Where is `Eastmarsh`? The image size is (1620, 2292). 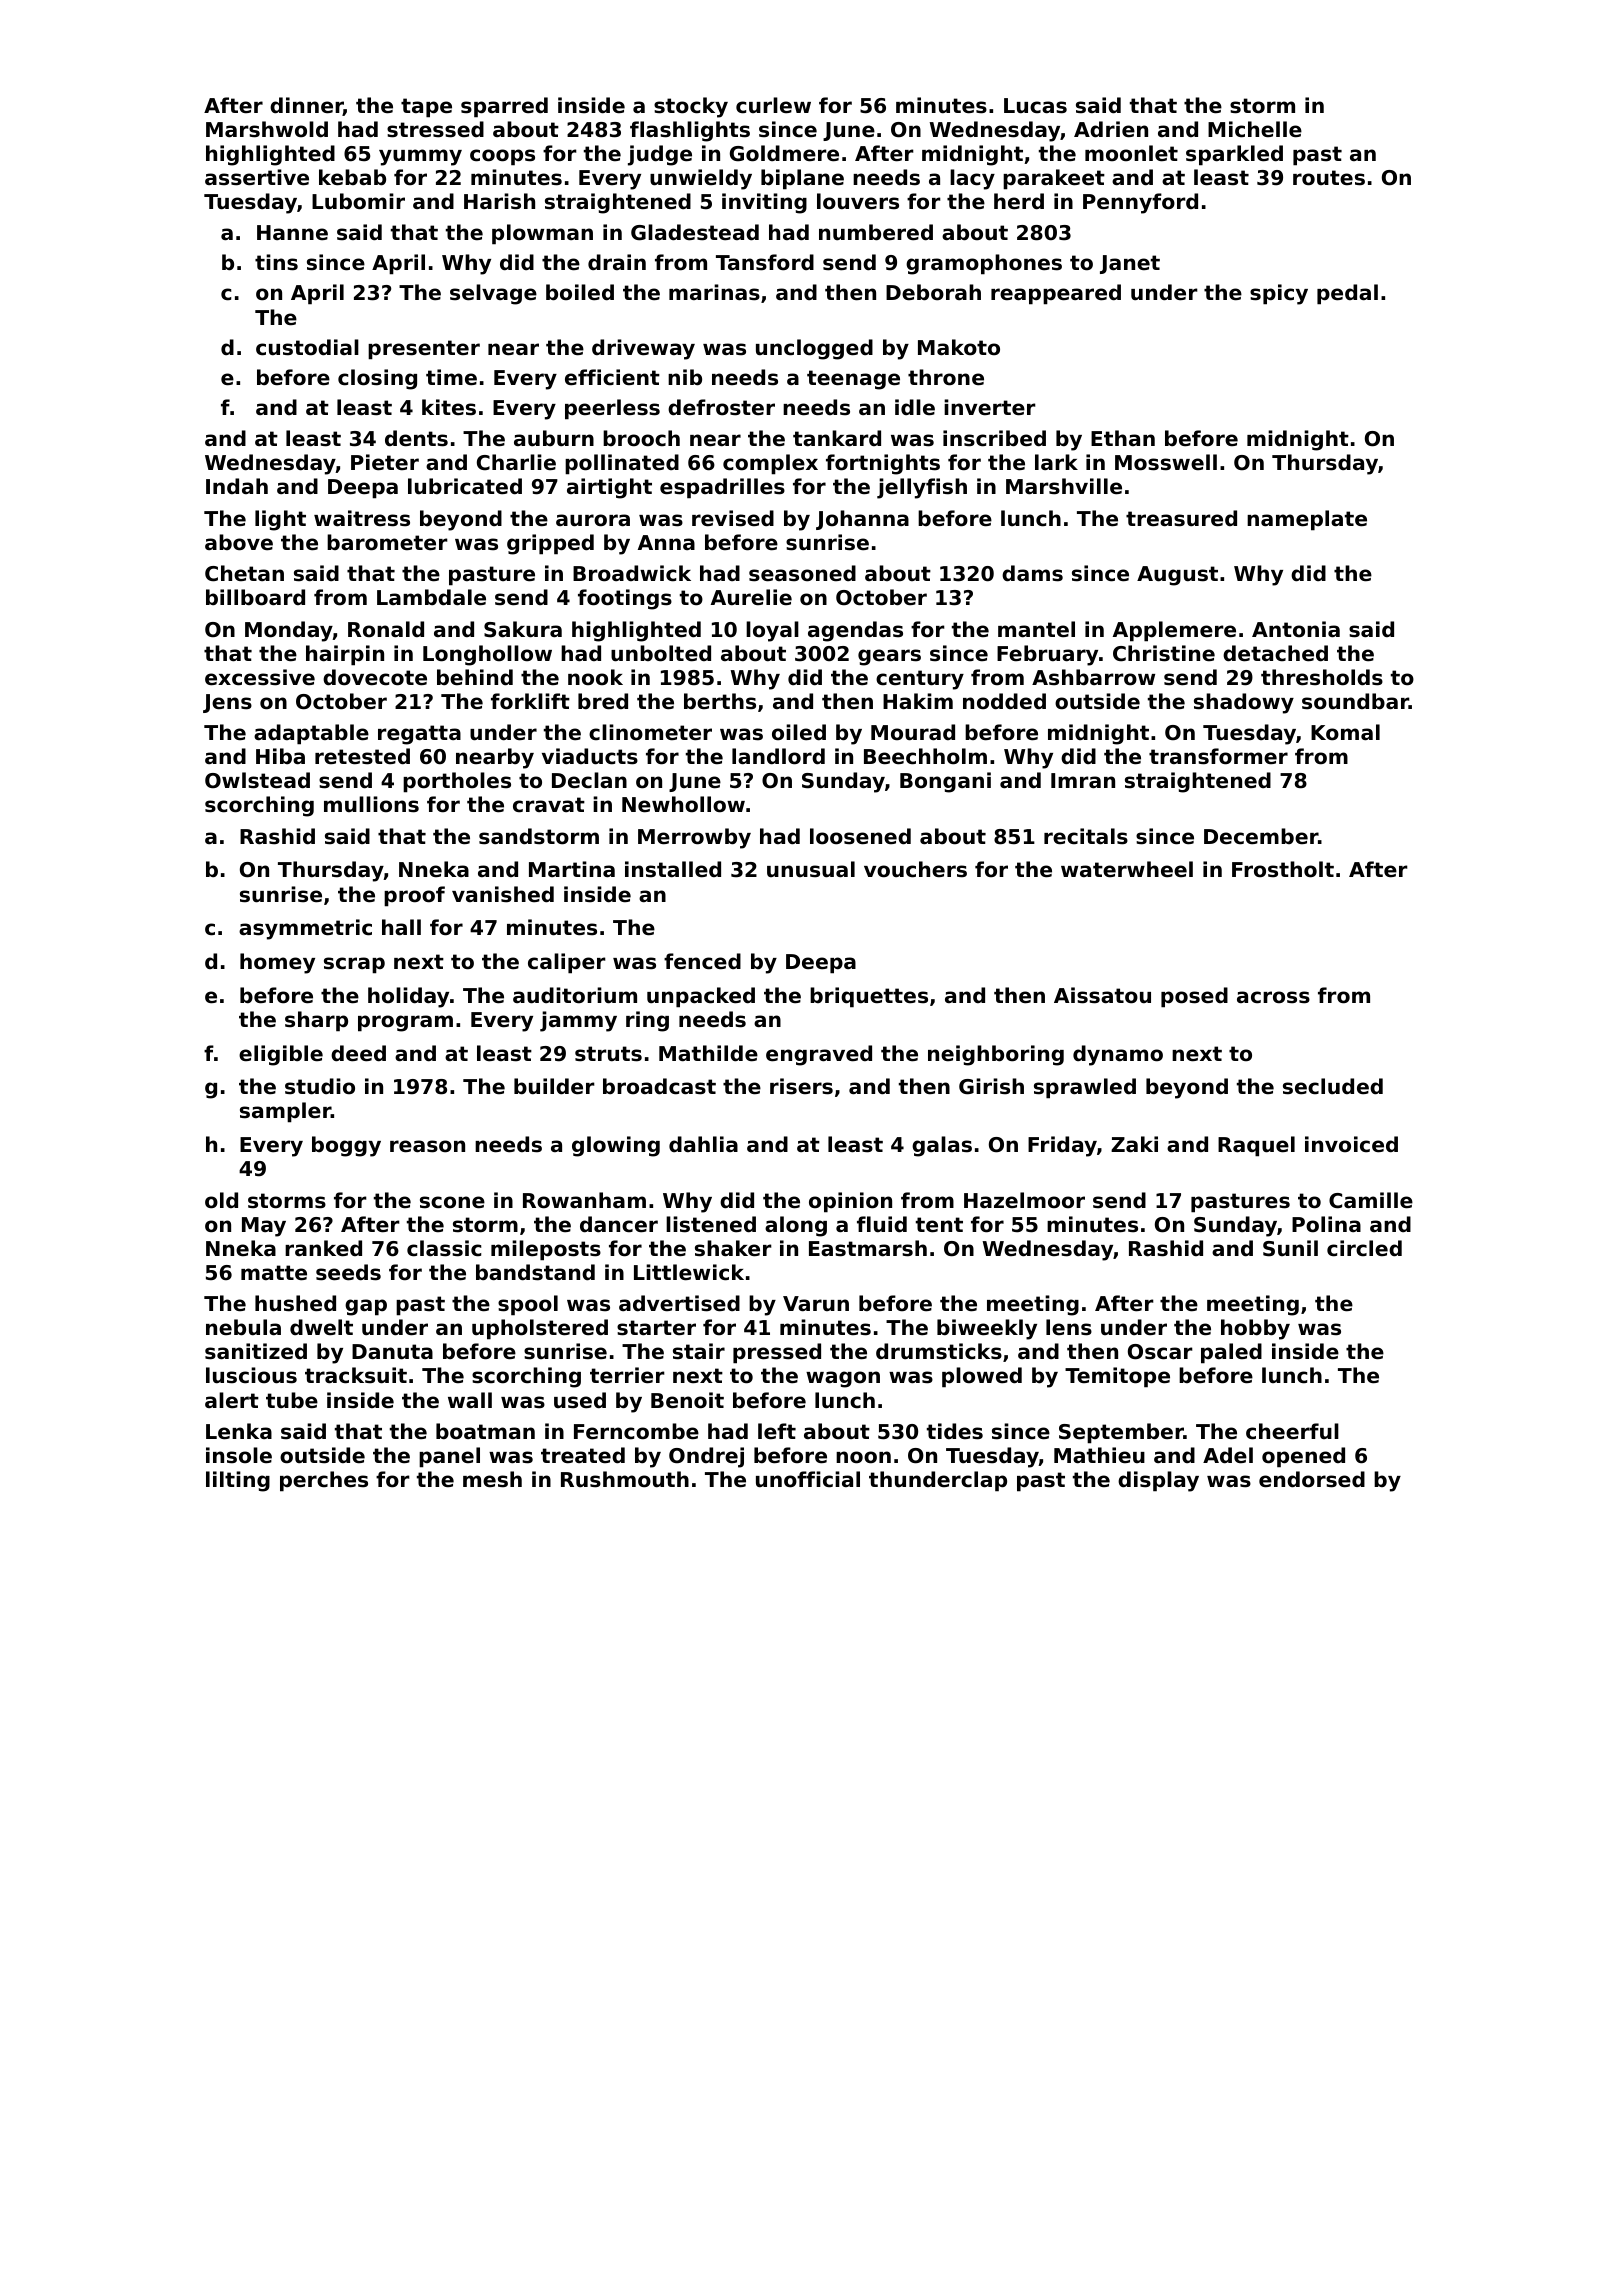
Eastmarsh is located at coordinates (868, 1248).
